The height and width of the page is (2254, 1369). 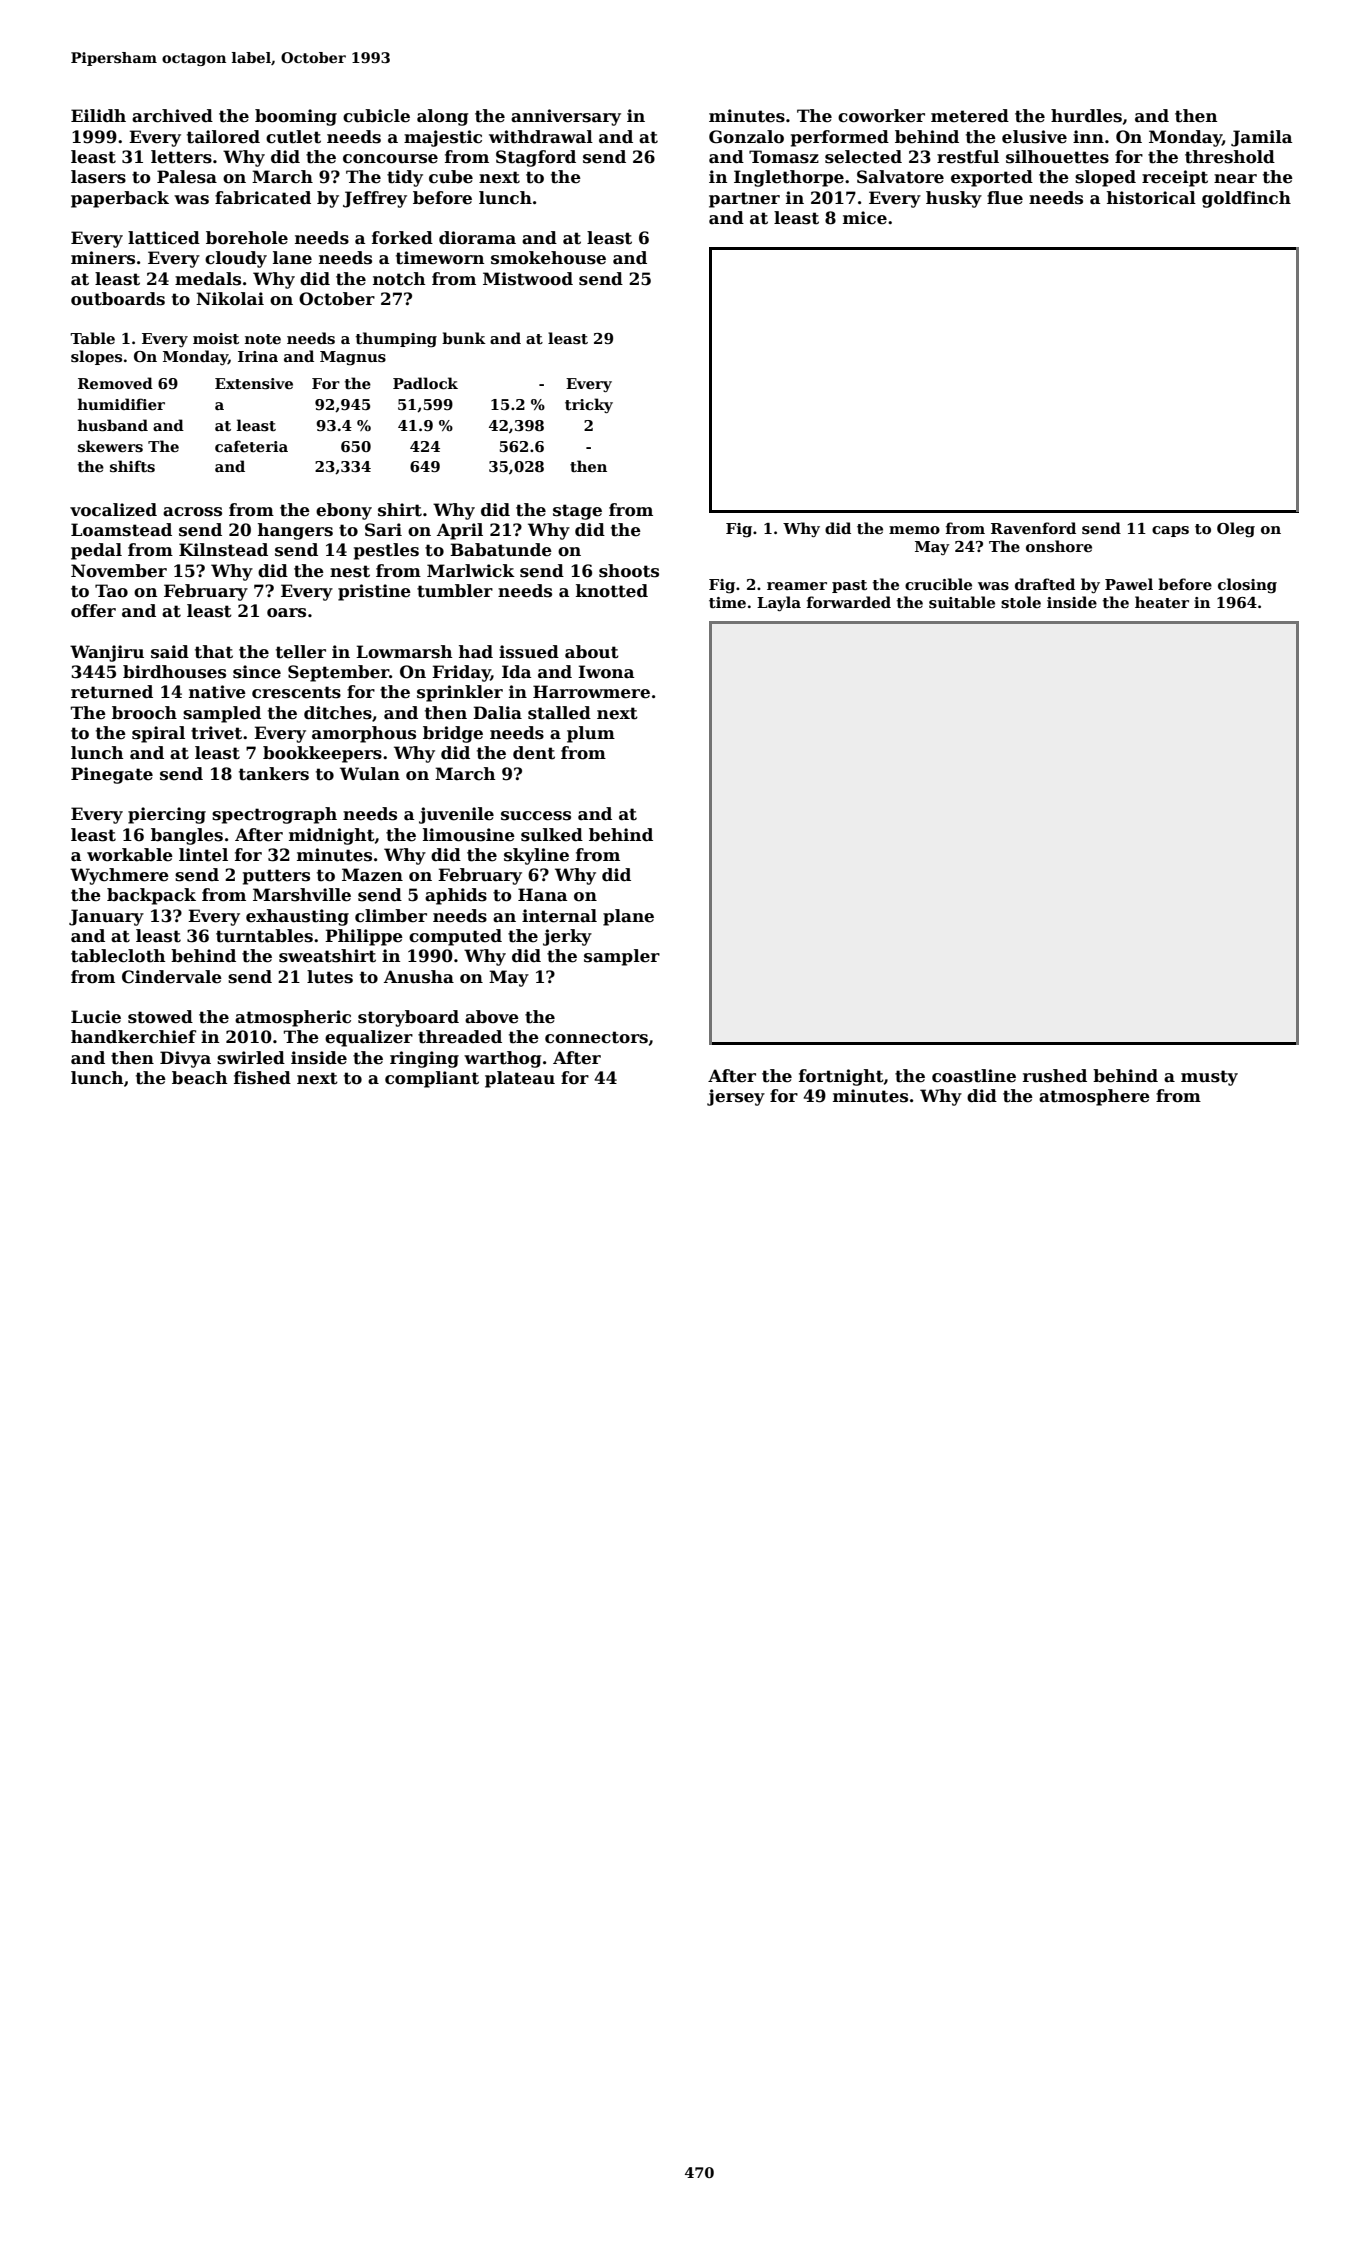 I want to click on heater, so click(x=1162, y=602).
